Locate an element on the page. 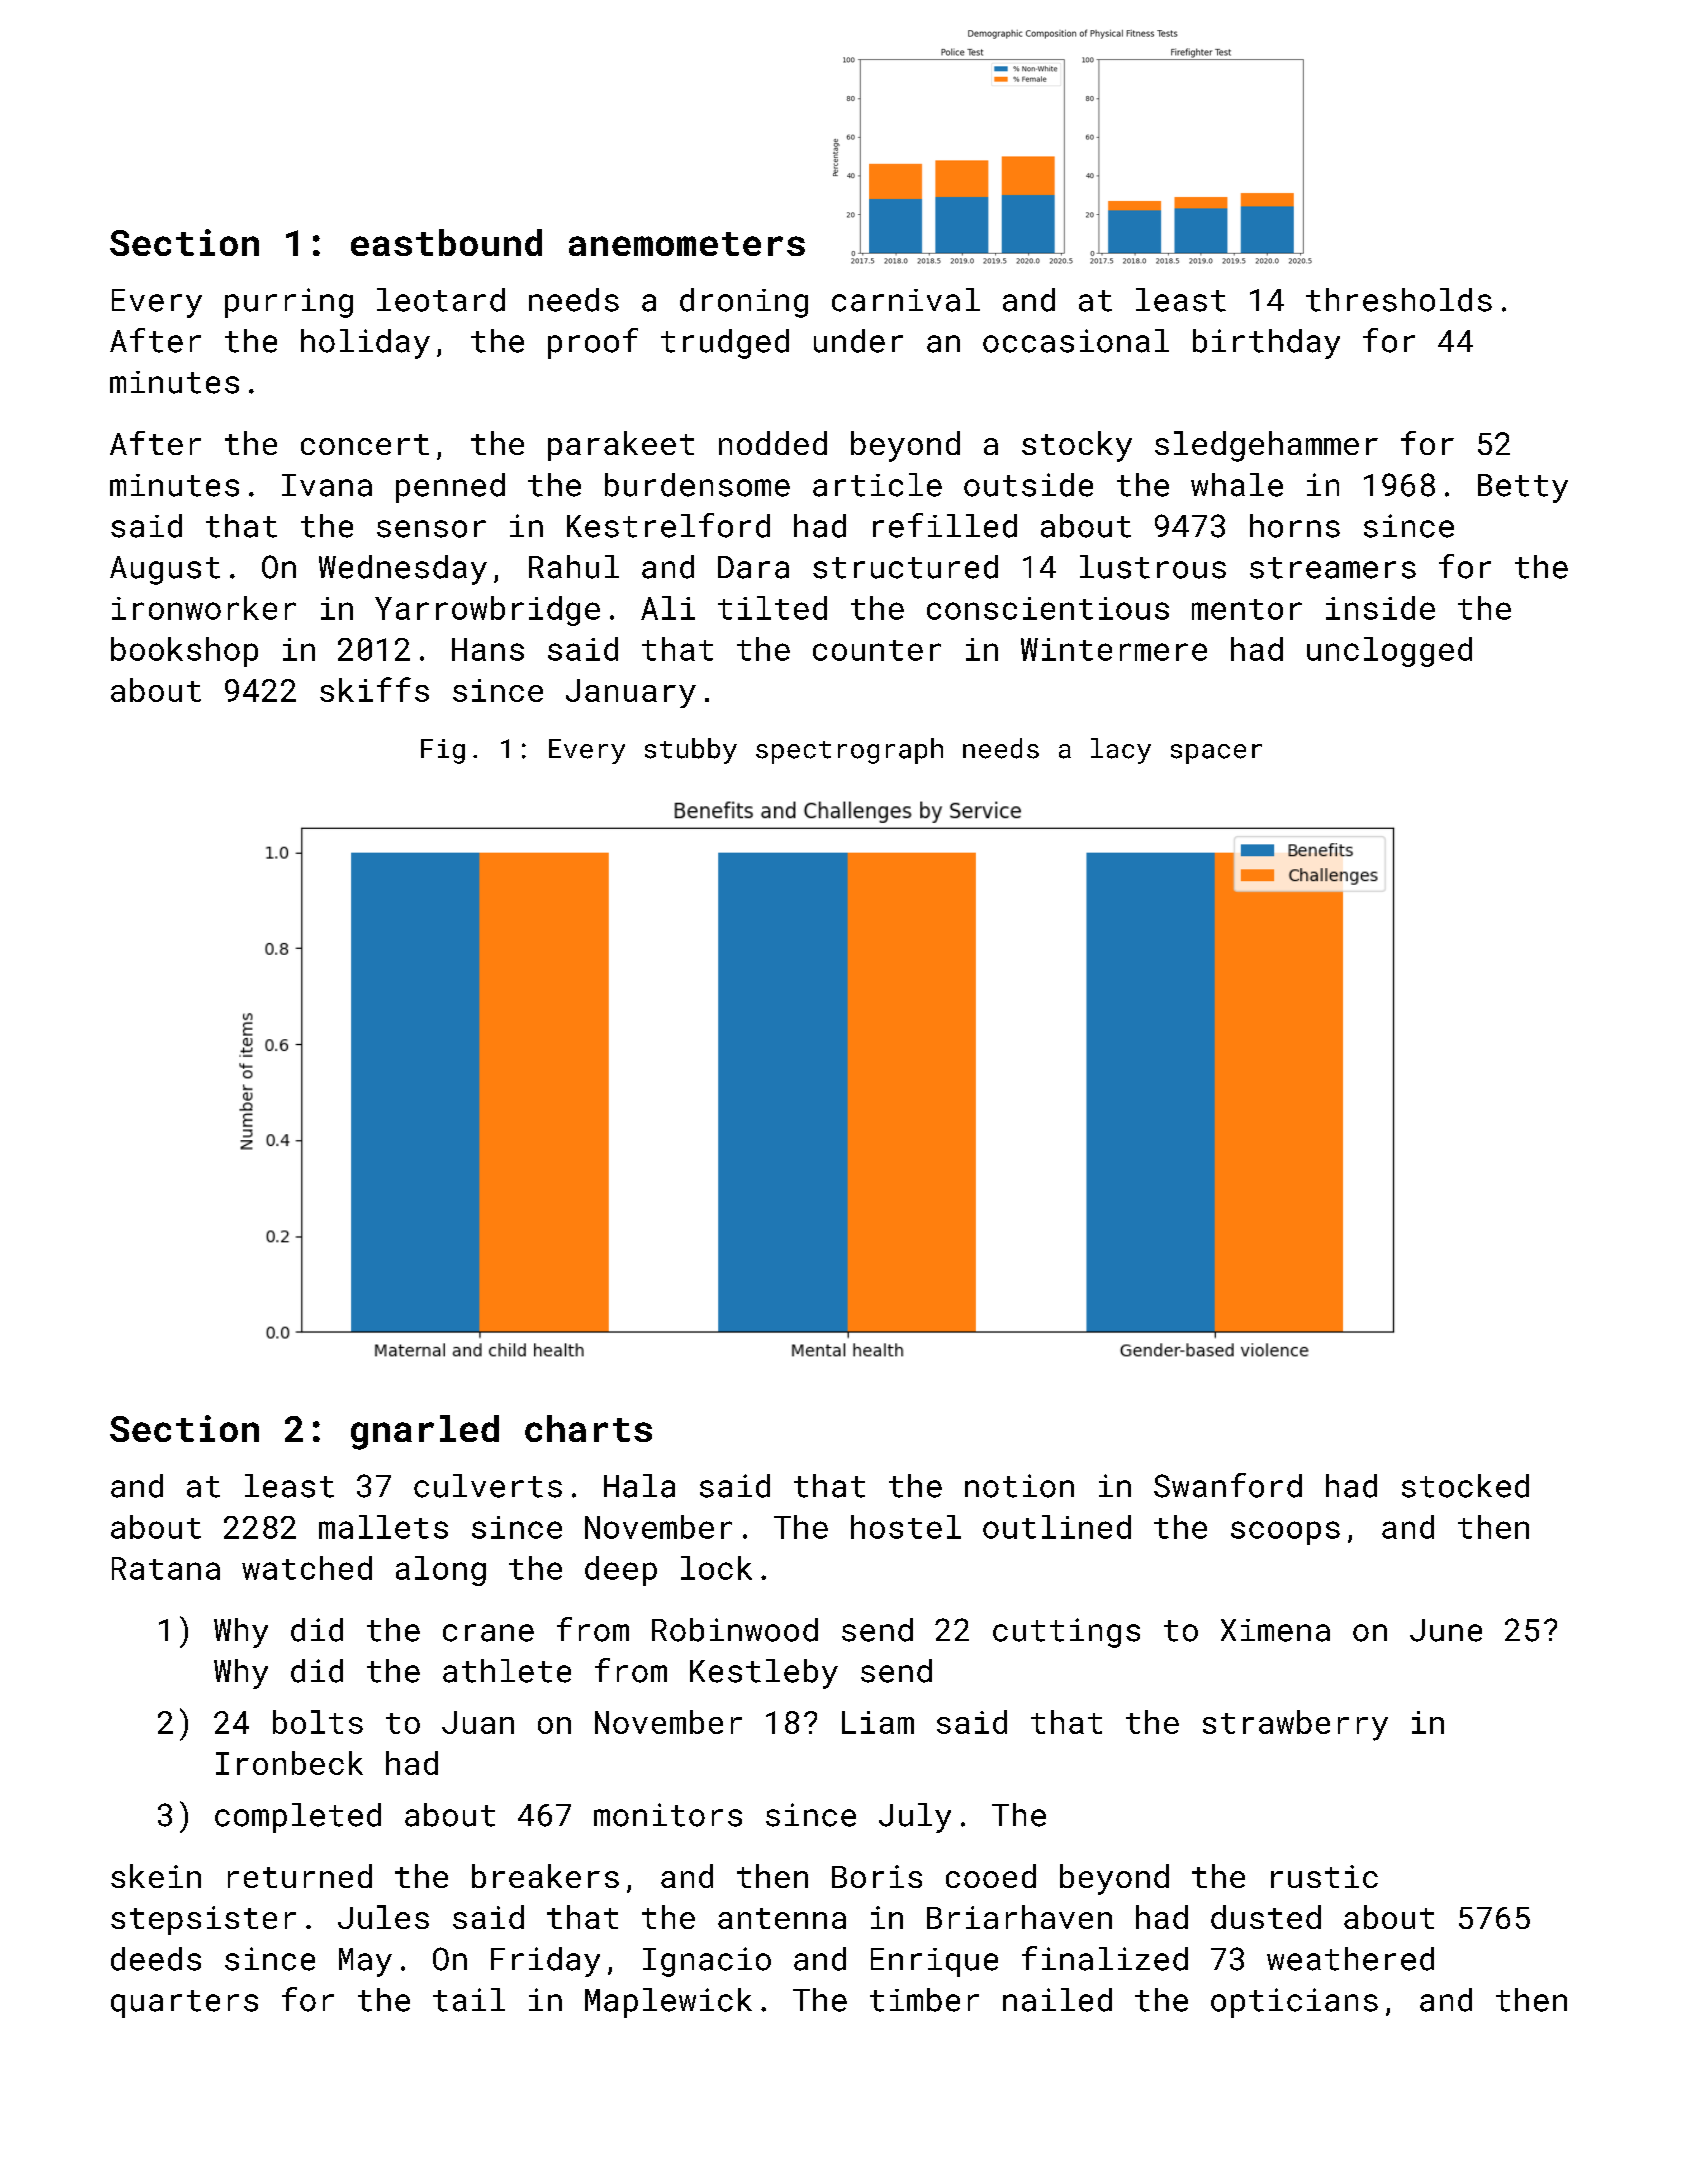 Image resolution: width=1683 pixels, height=2178 pixels. spacer is located at coordinates (1216, 754).
